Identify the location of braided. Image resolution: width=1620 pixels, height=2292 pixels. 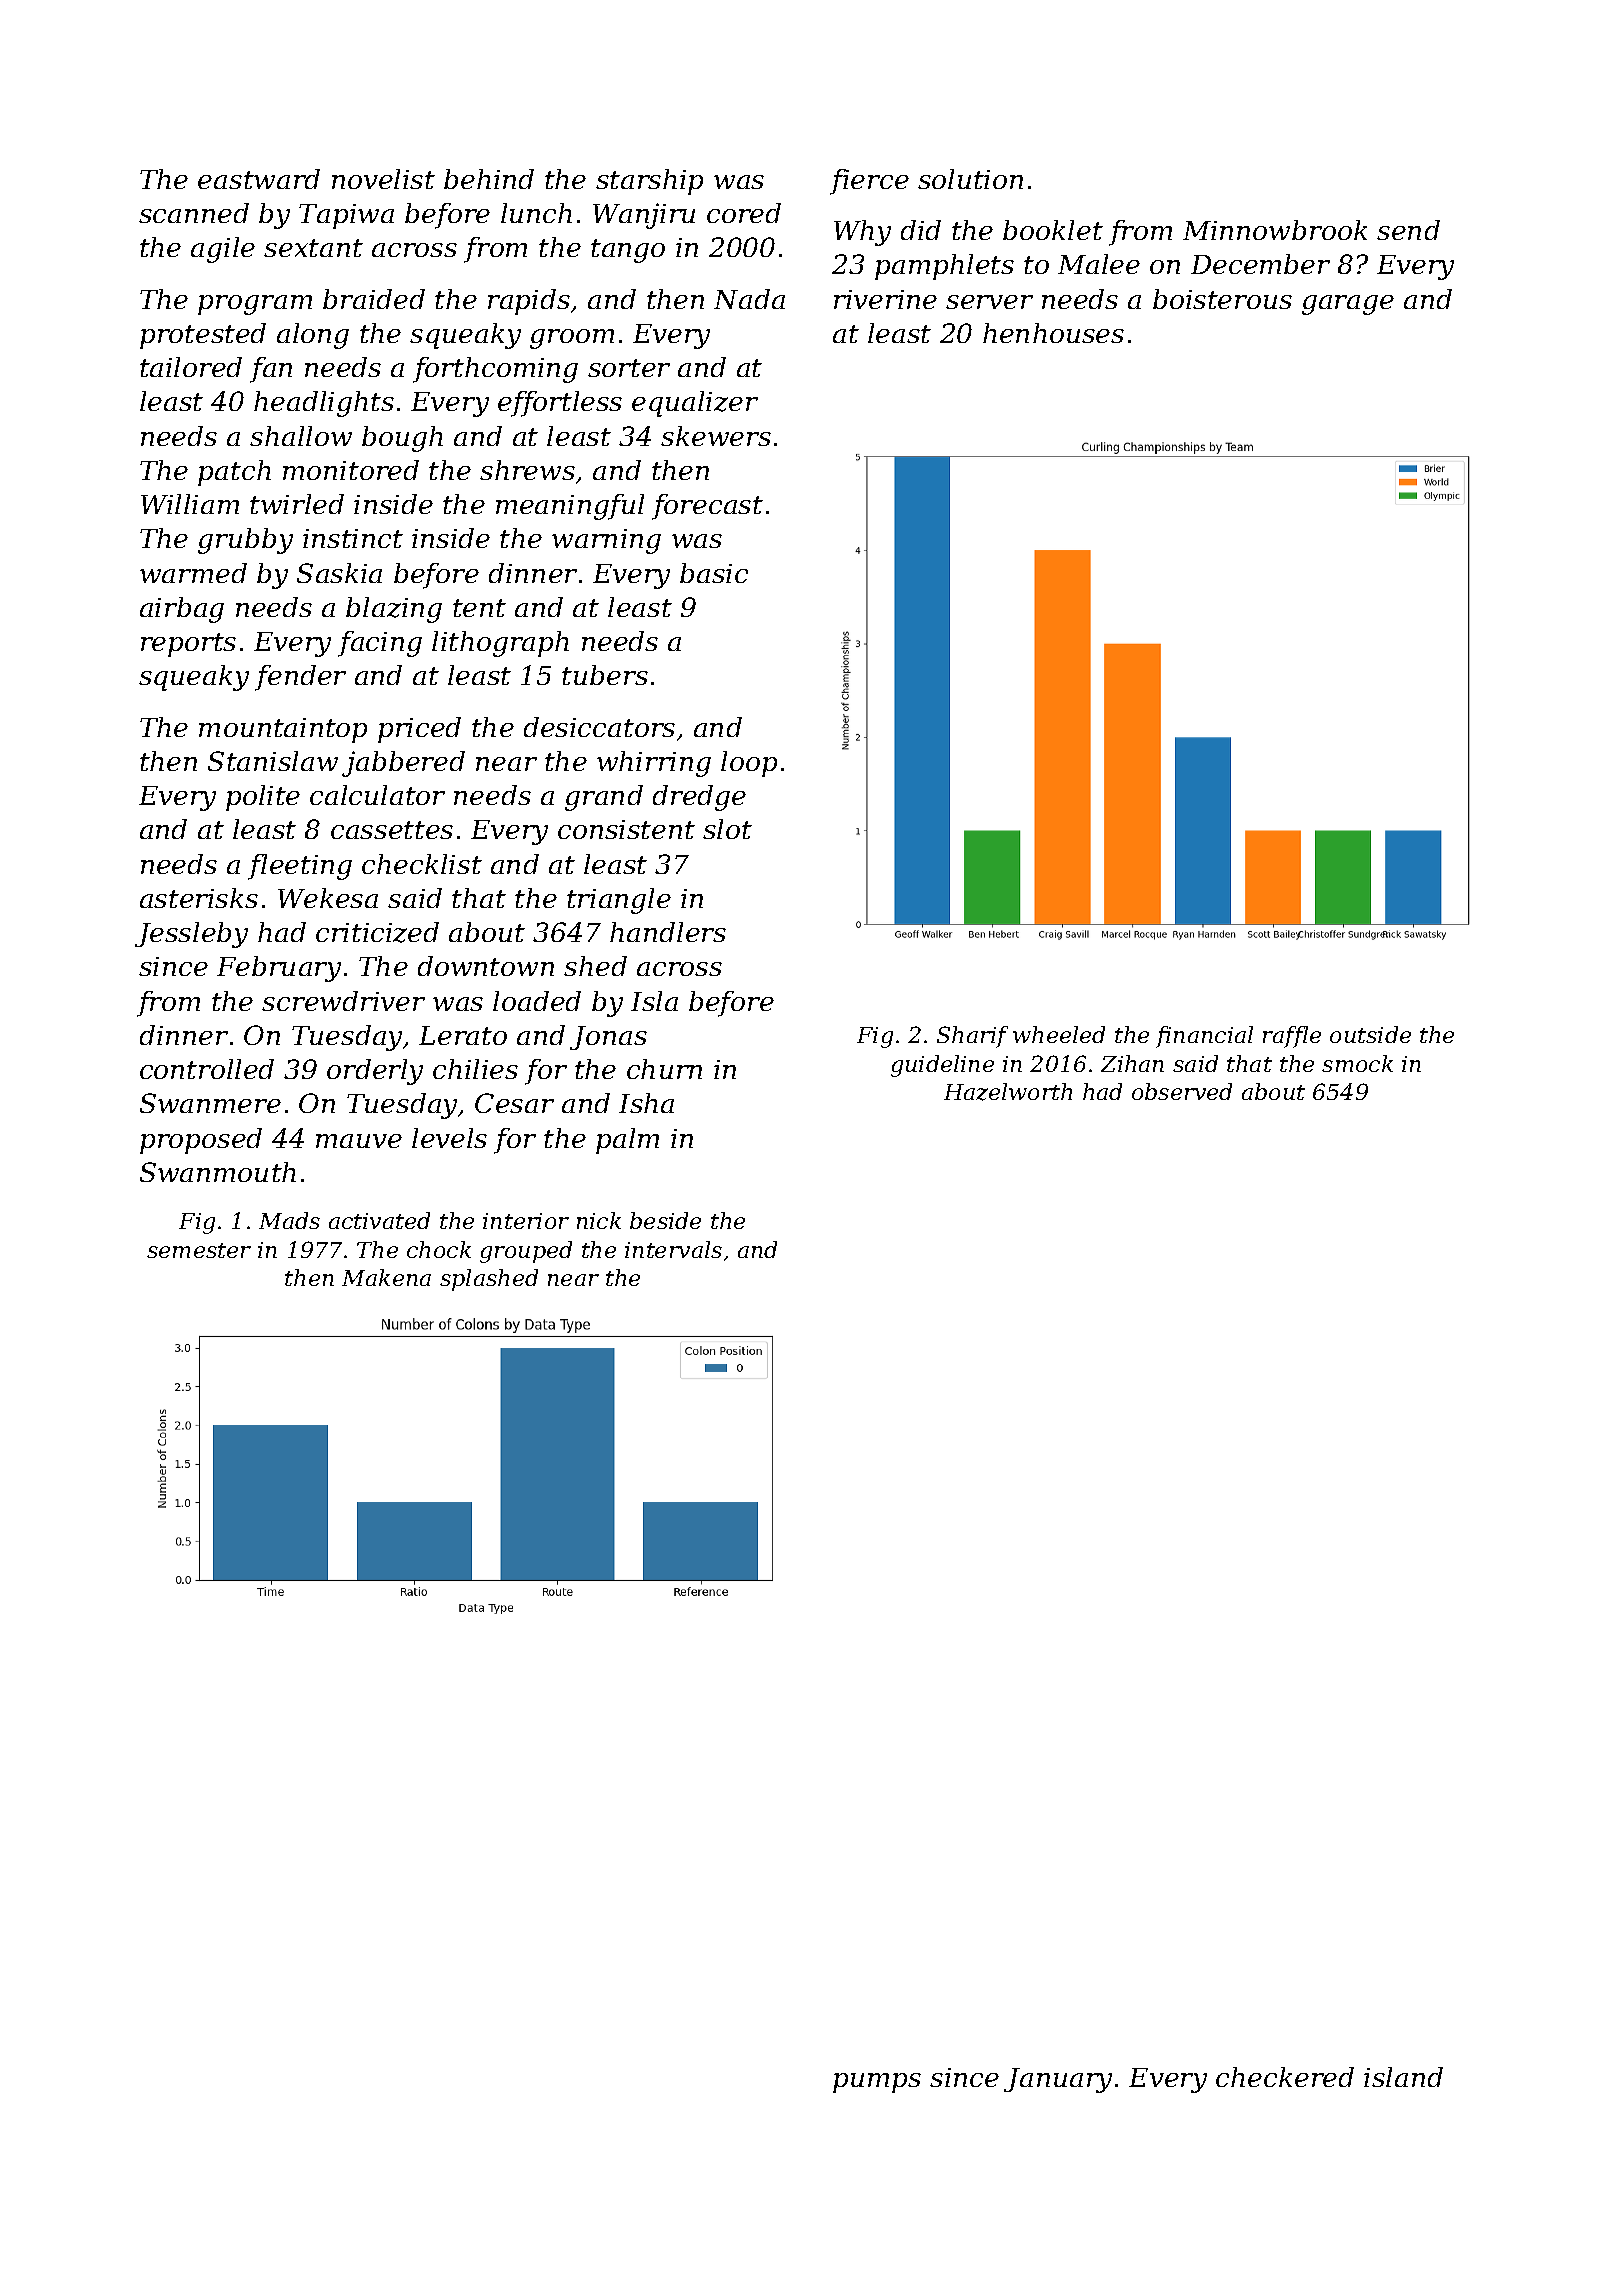
(374, 299).
